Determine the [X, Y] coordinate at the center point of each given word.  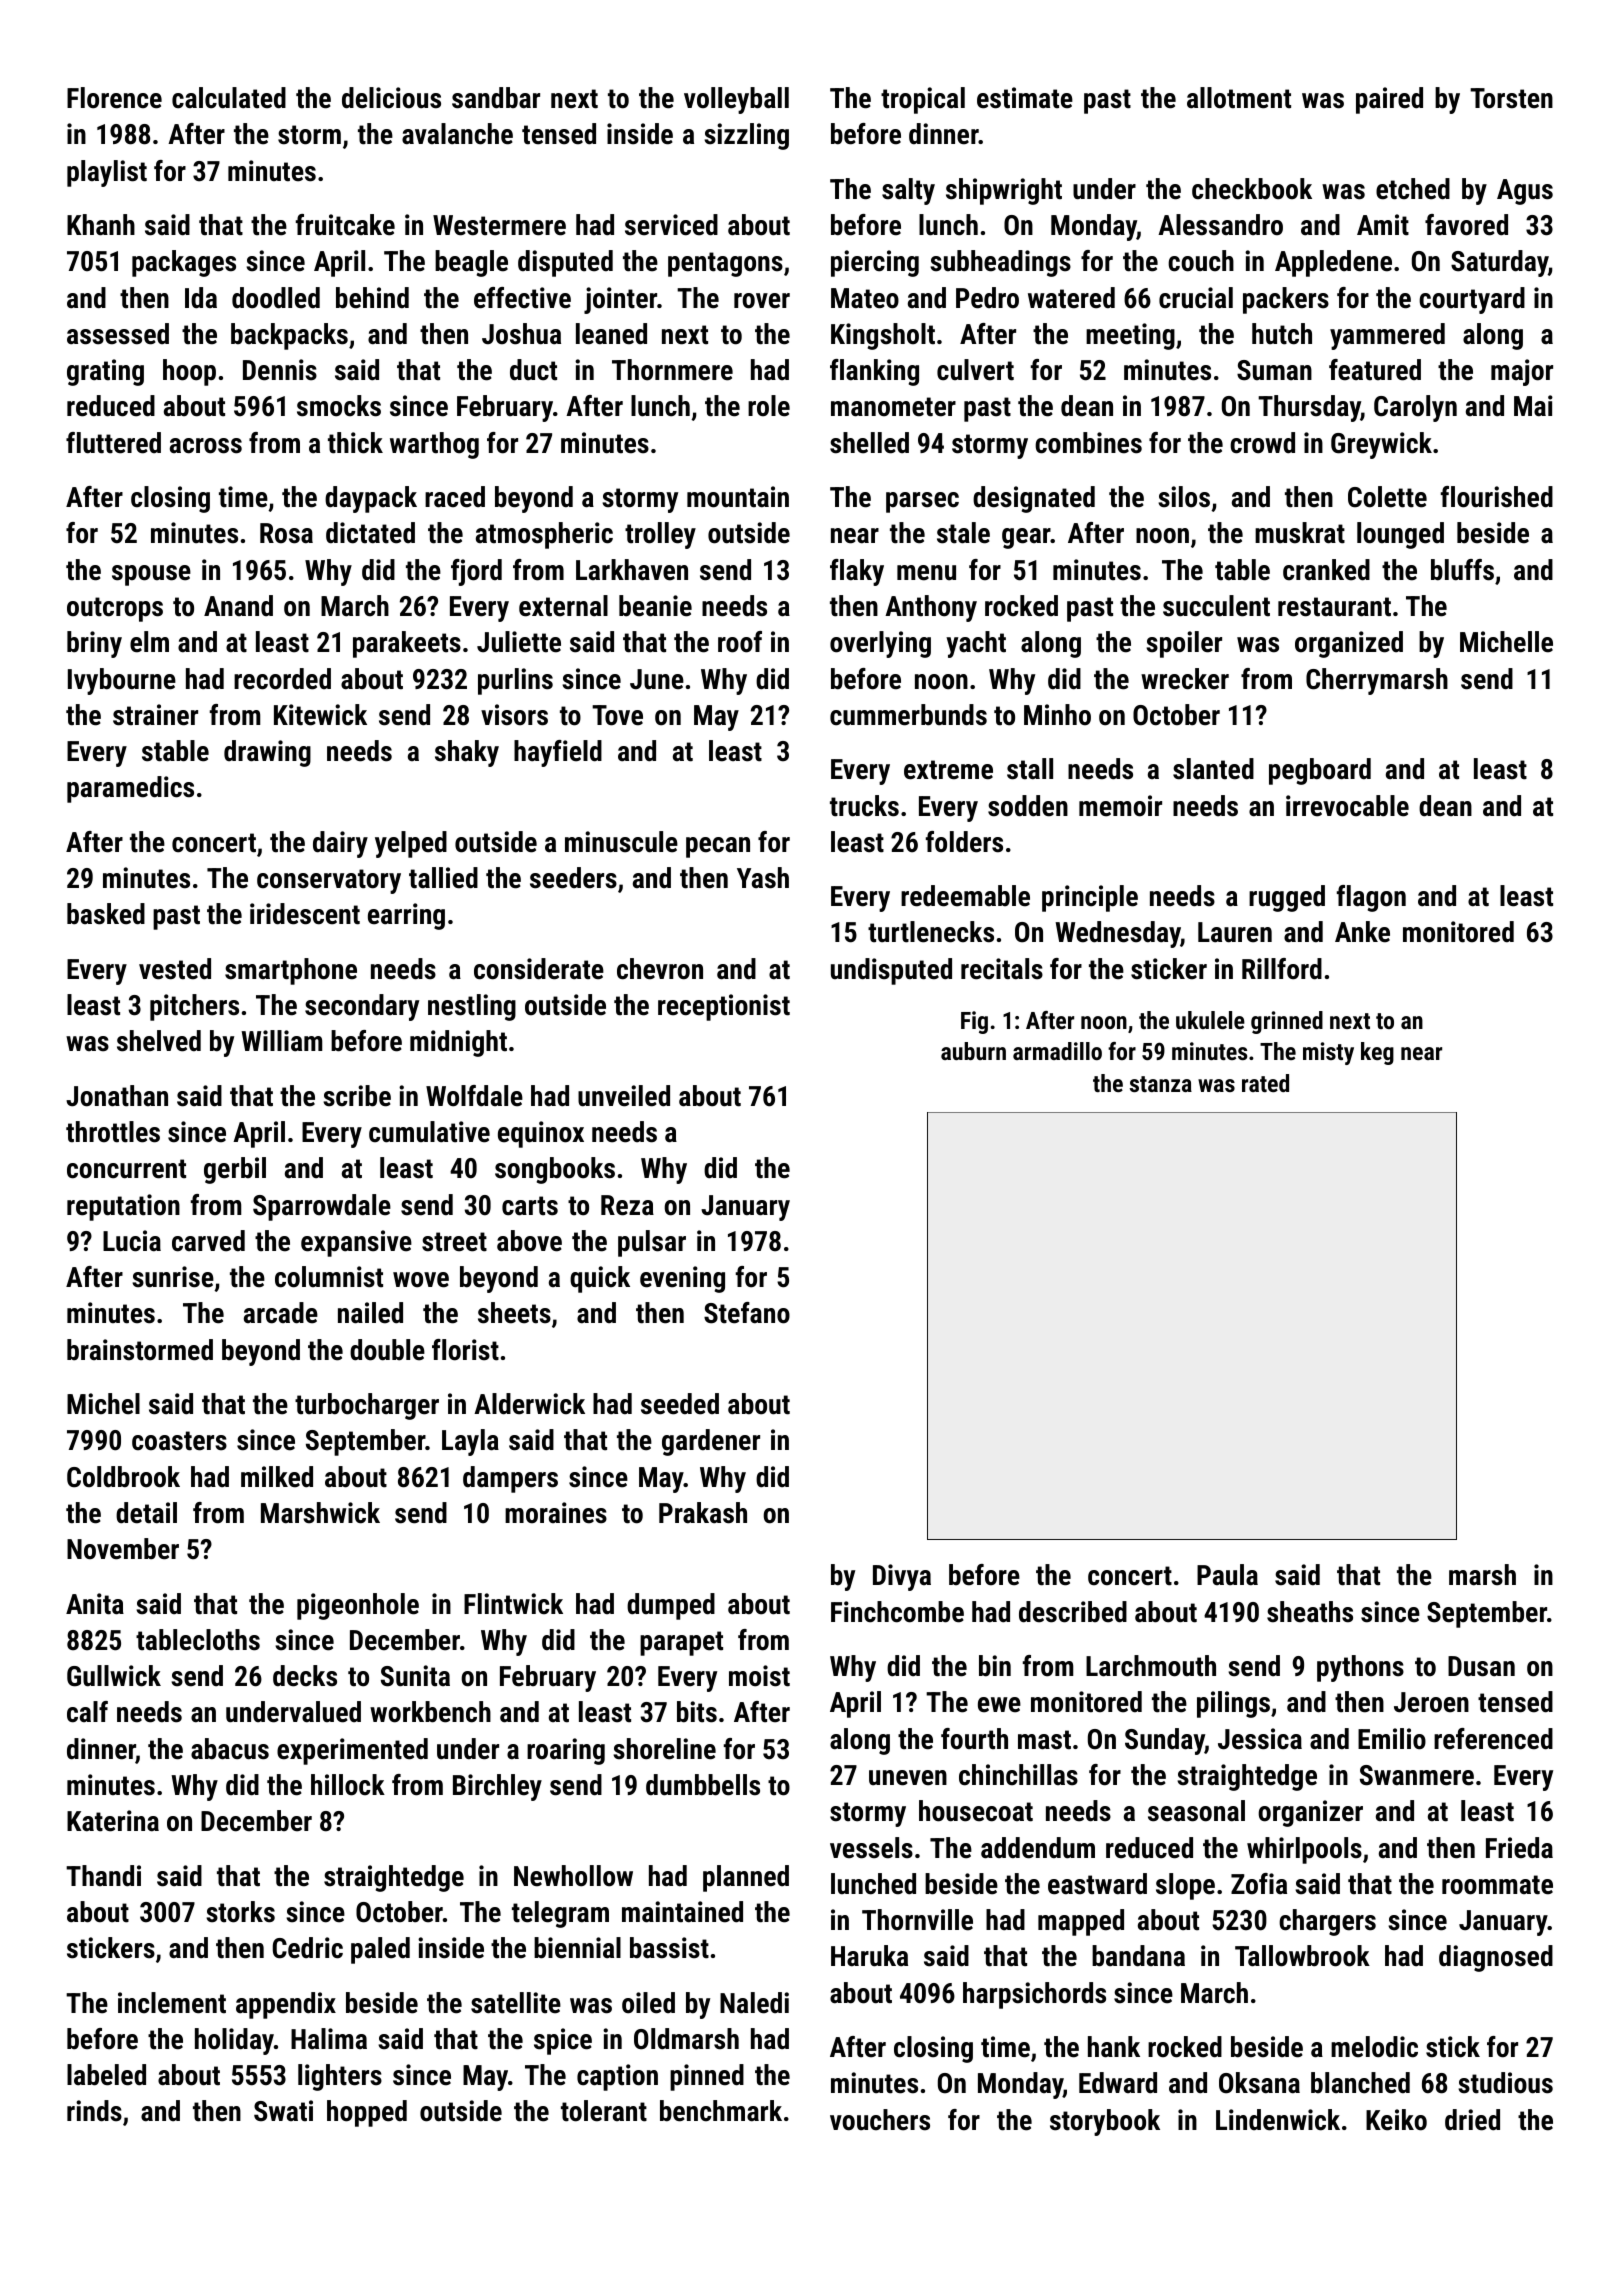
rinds [94, 2111]
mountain [738, 497]
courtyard [1472, 300]
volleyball [736, 100]
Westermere [499, 225]
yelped [411, 844]
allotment [1239, 98]
